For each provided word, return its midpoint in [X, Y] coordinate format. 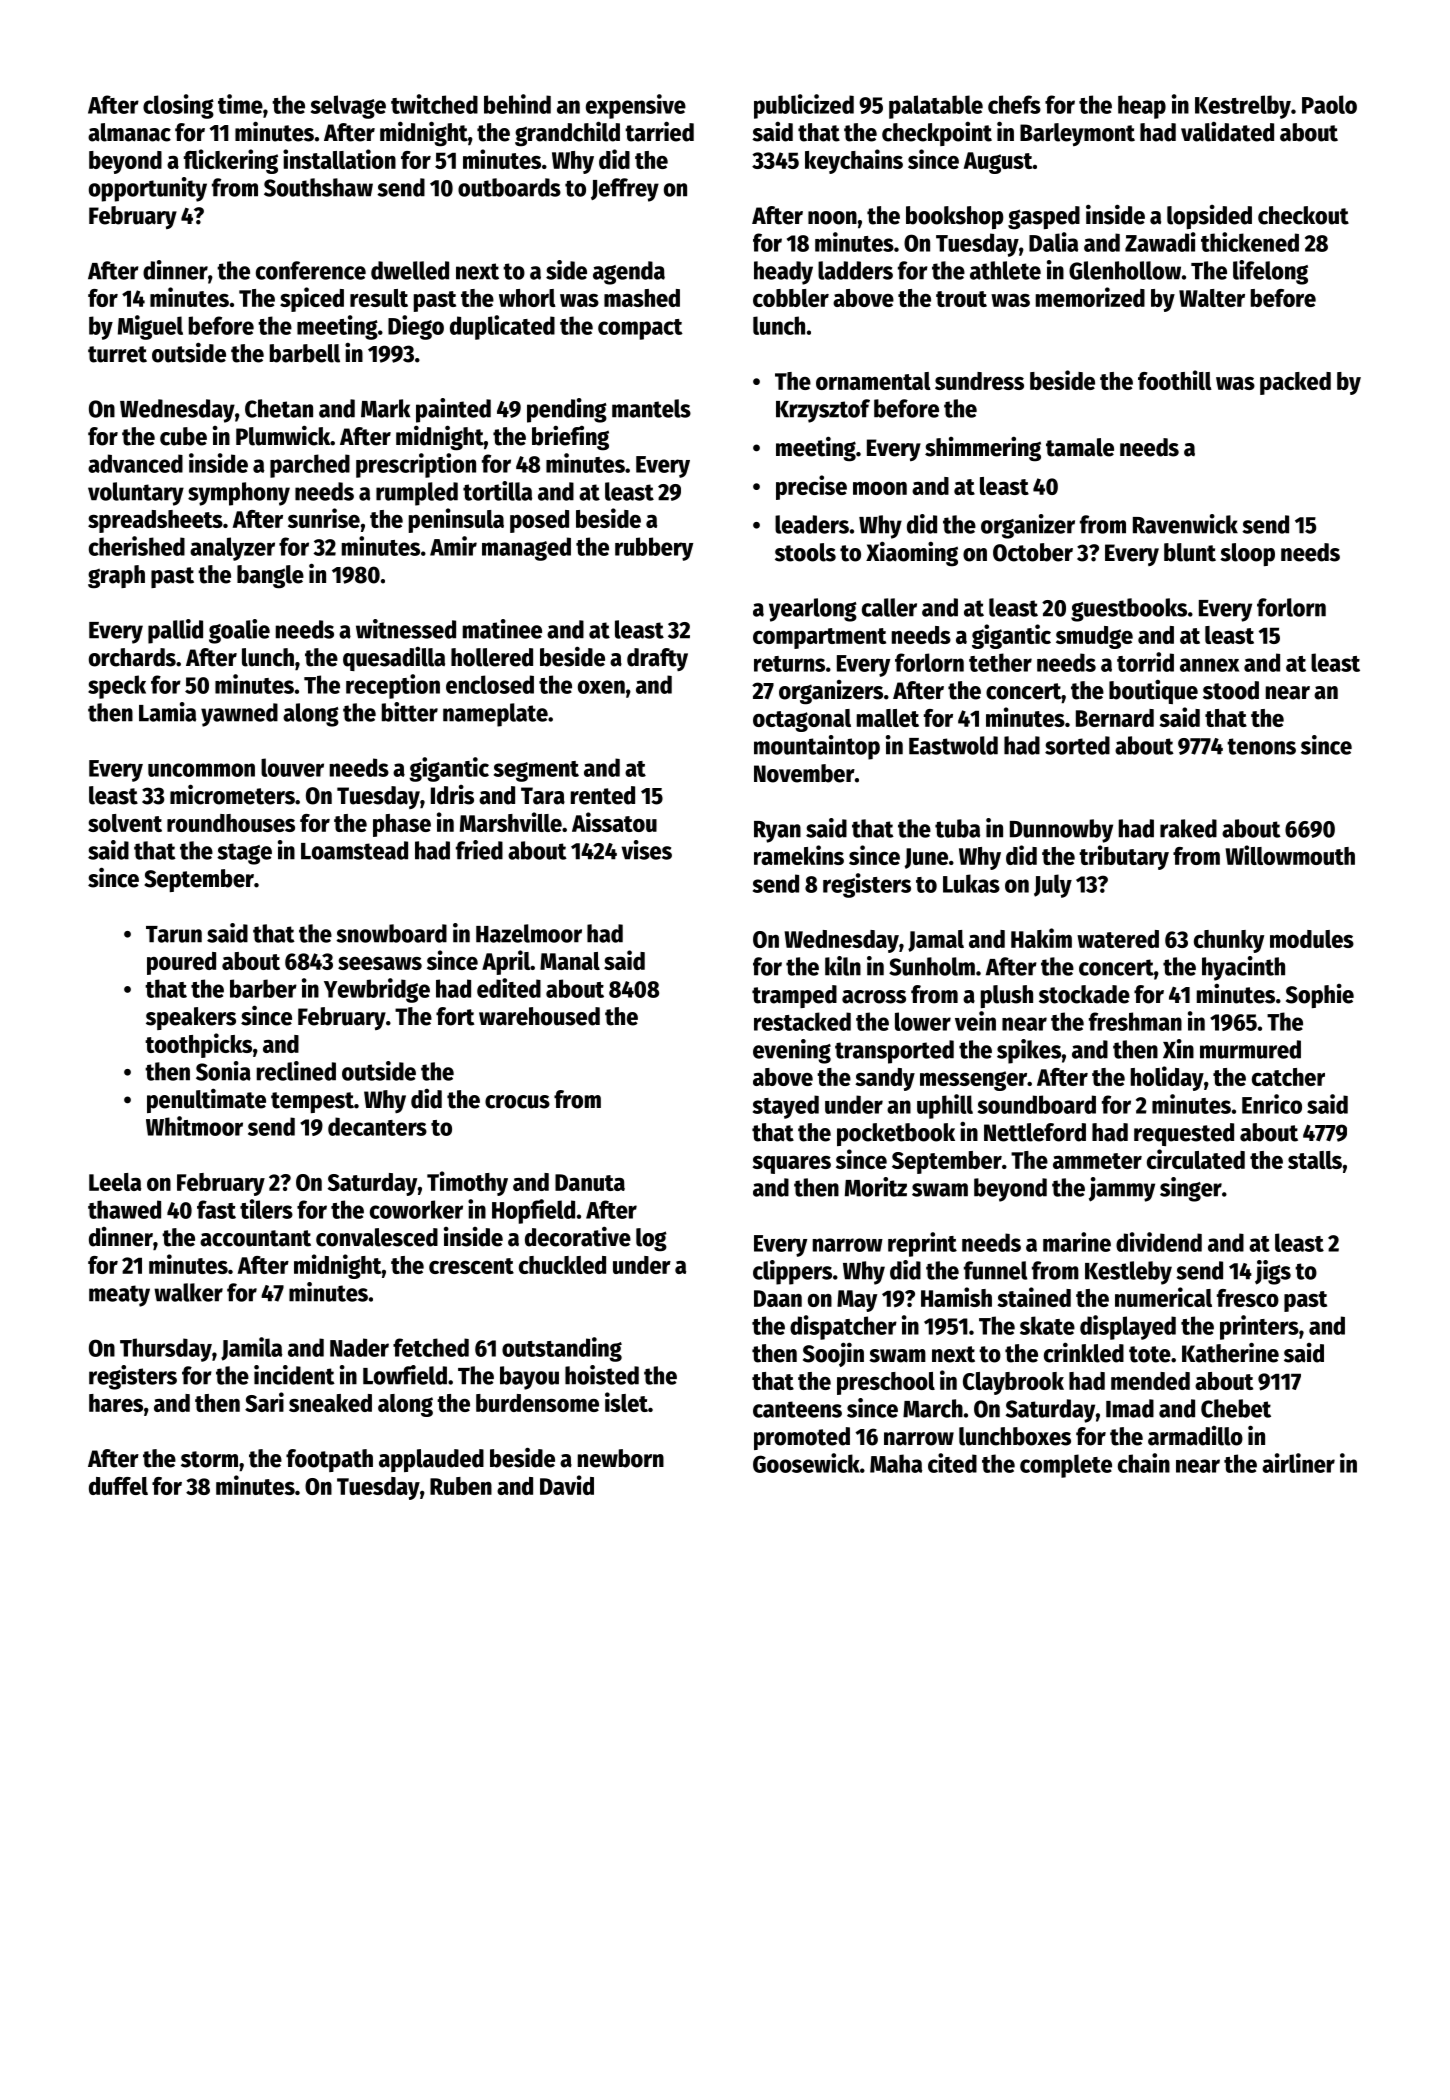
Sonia [223, 1071]
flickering [231, 161]
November [804, 773]
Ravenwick [1185, 524]
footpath [329, 1460]
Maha [896, 1463]
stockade [1084, 994]
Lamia [167, 712]
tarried [659, 131]
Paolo [1329, 104]
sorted [1077, 745]
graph [116, 577]
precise [811, 487]
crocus [517, 1102]
